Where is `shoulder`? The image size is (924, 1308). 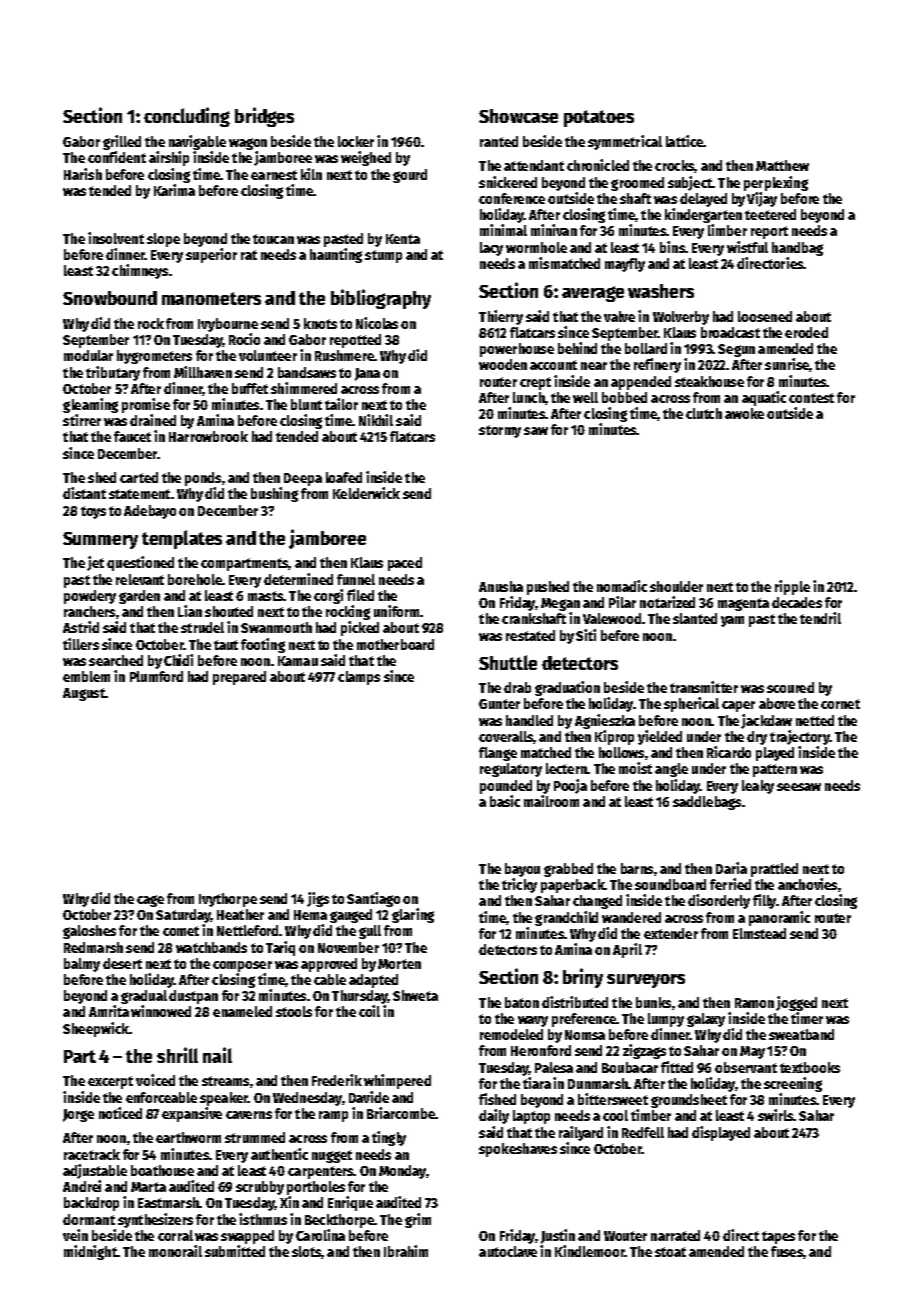 shoulder is located at coordinates (676, 586).
